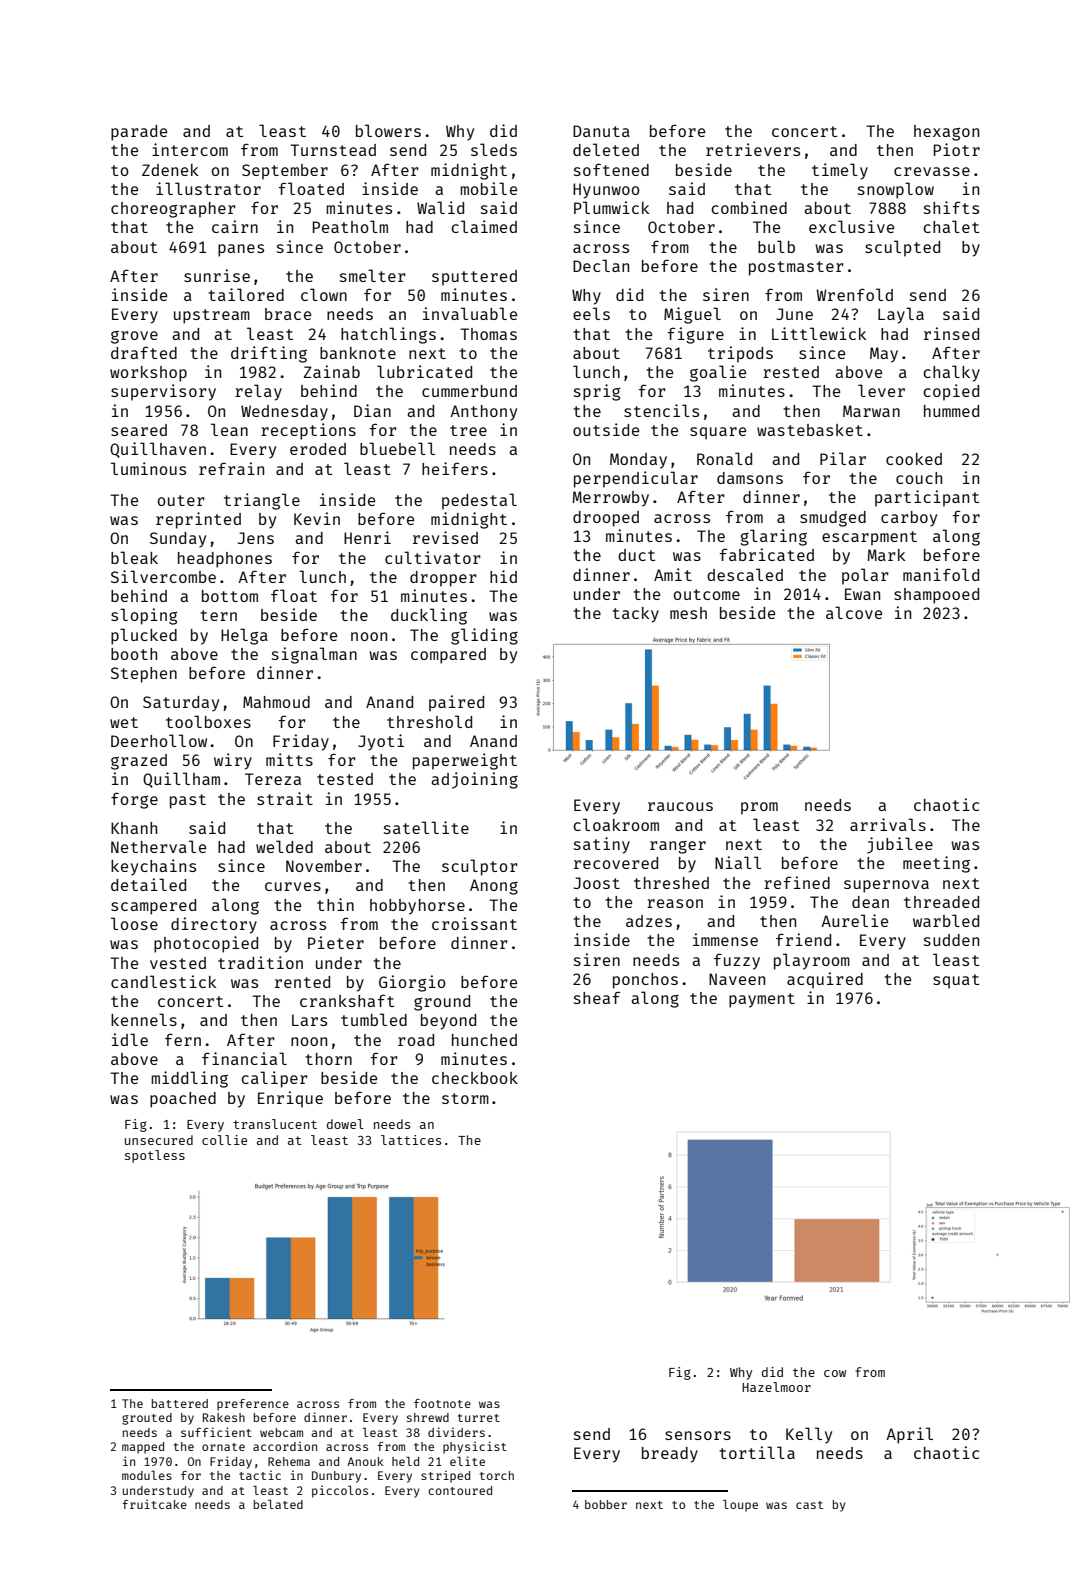  Describe the element at coordinates (606, 429) in the image. I see `outside` at that location.
